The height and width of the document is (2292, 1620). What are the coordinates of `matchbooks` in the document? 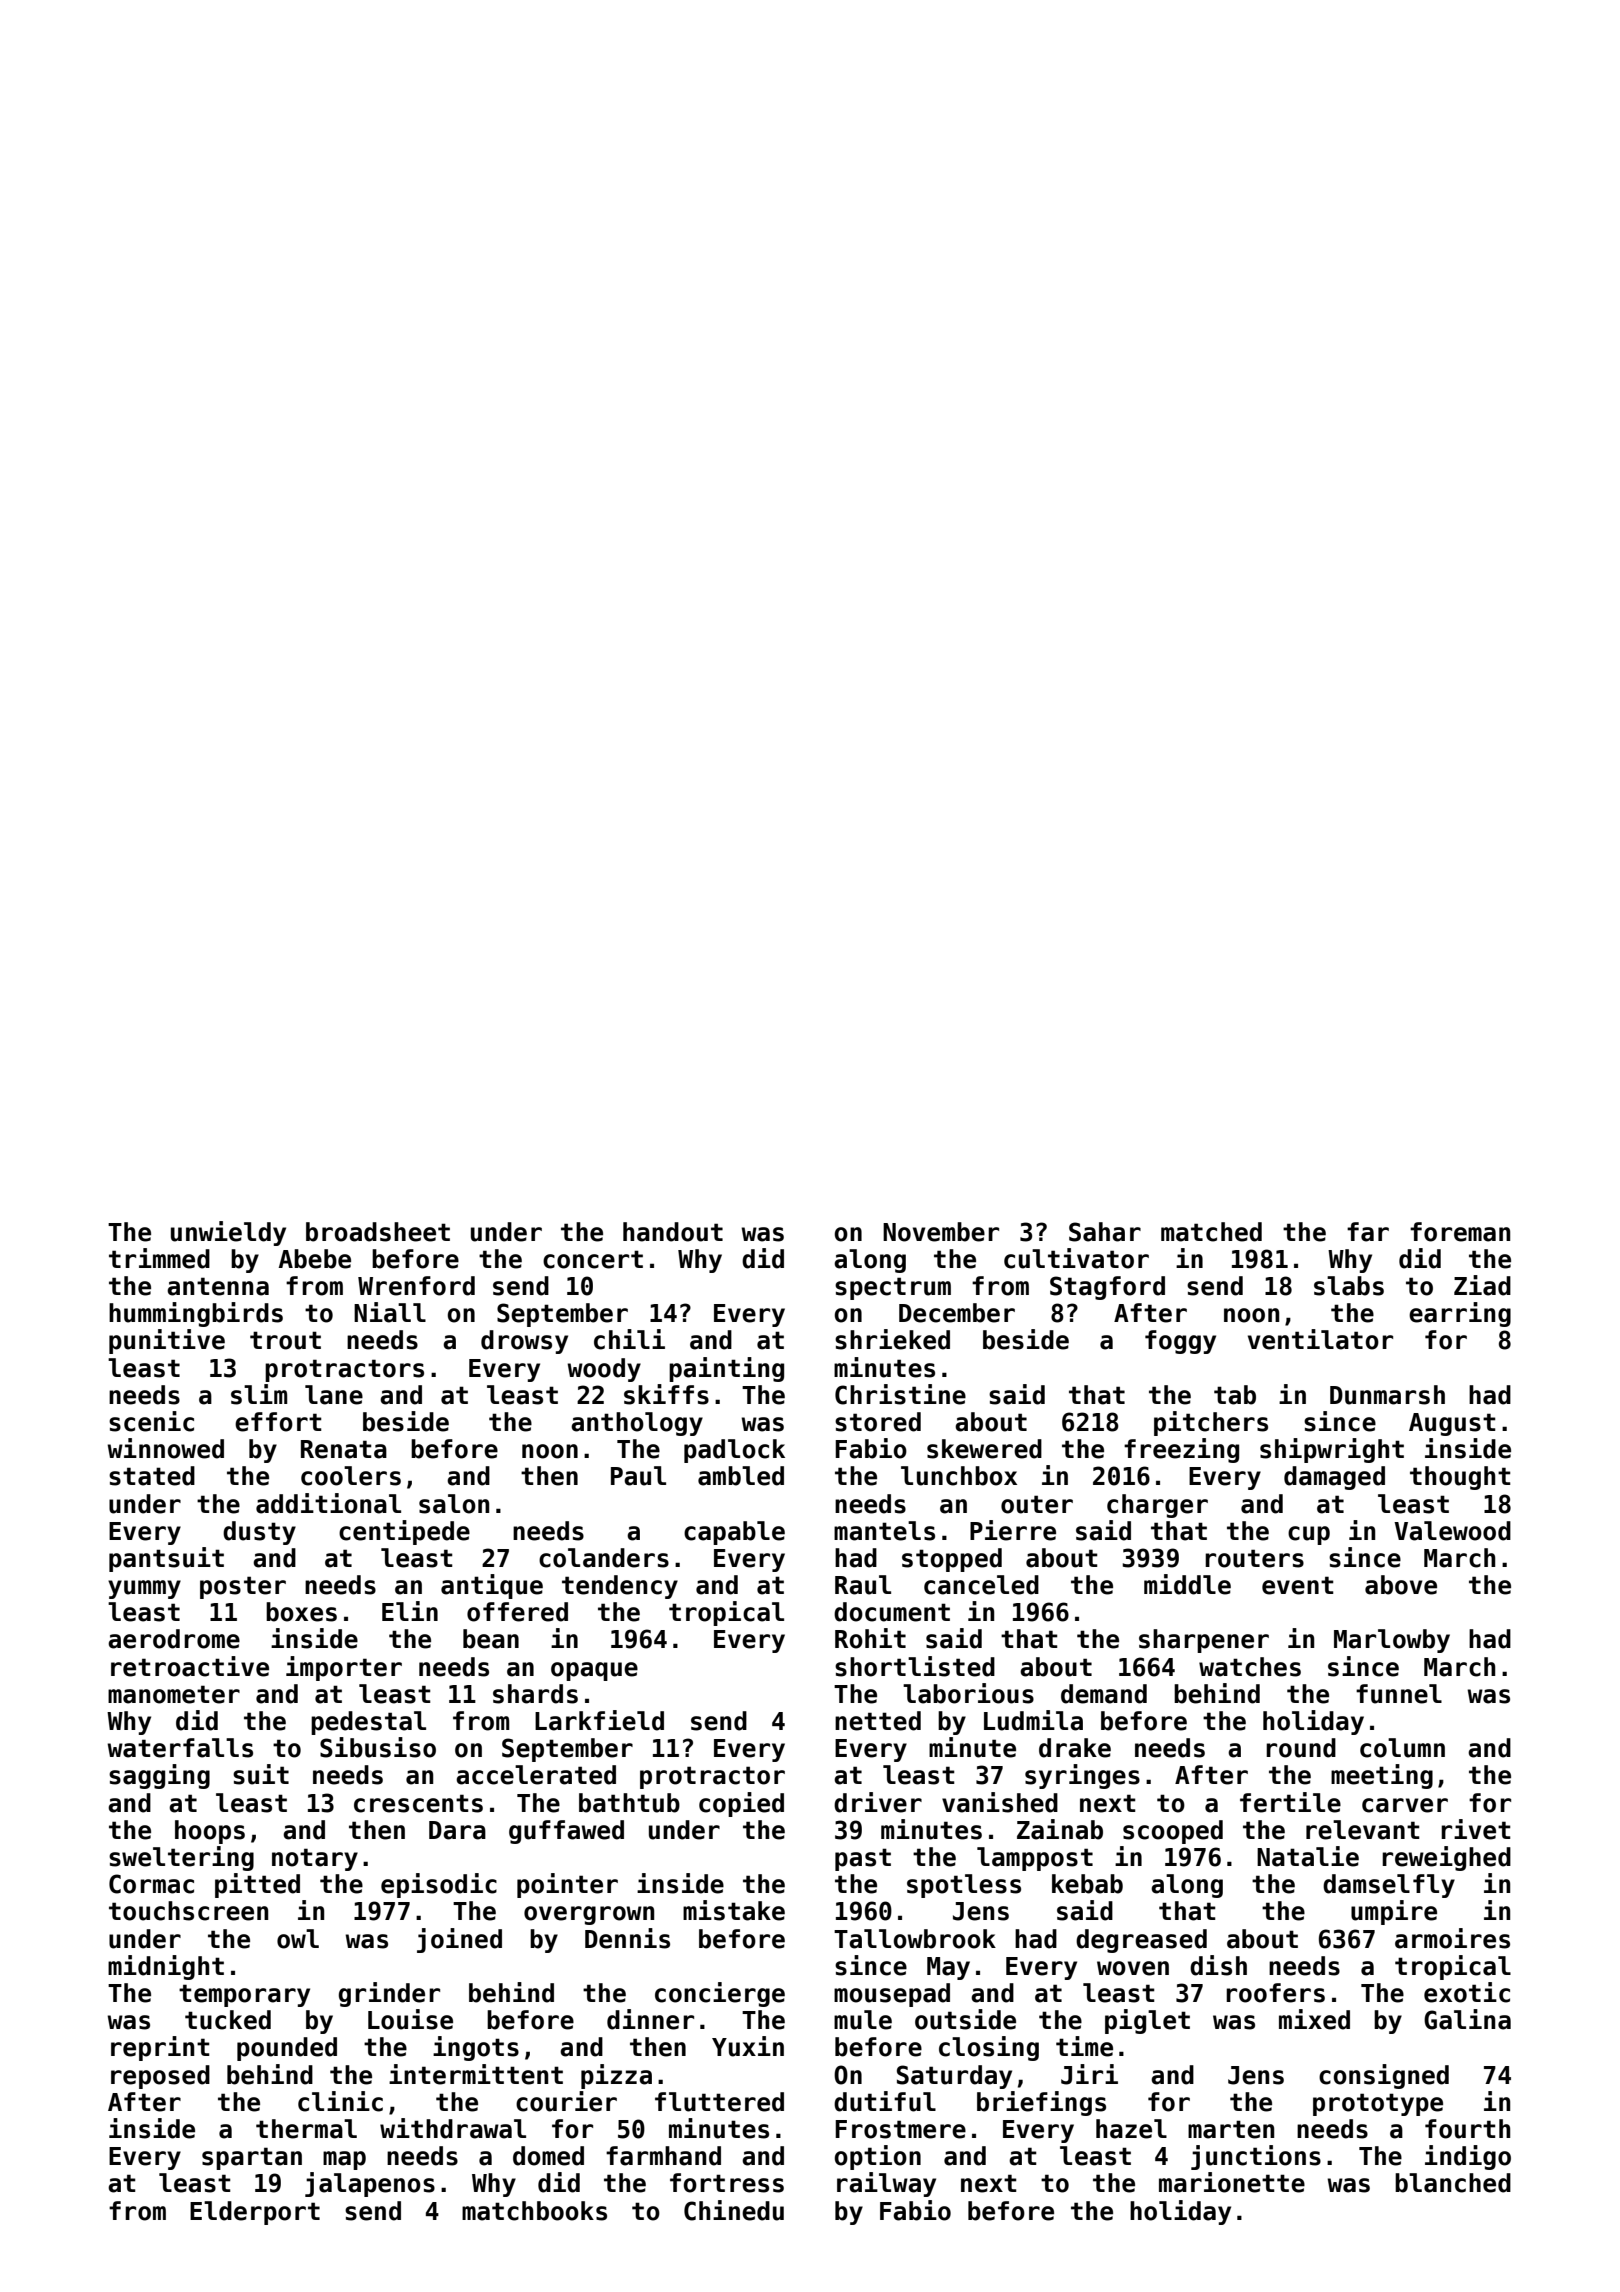 It's located at (534, 2211).
